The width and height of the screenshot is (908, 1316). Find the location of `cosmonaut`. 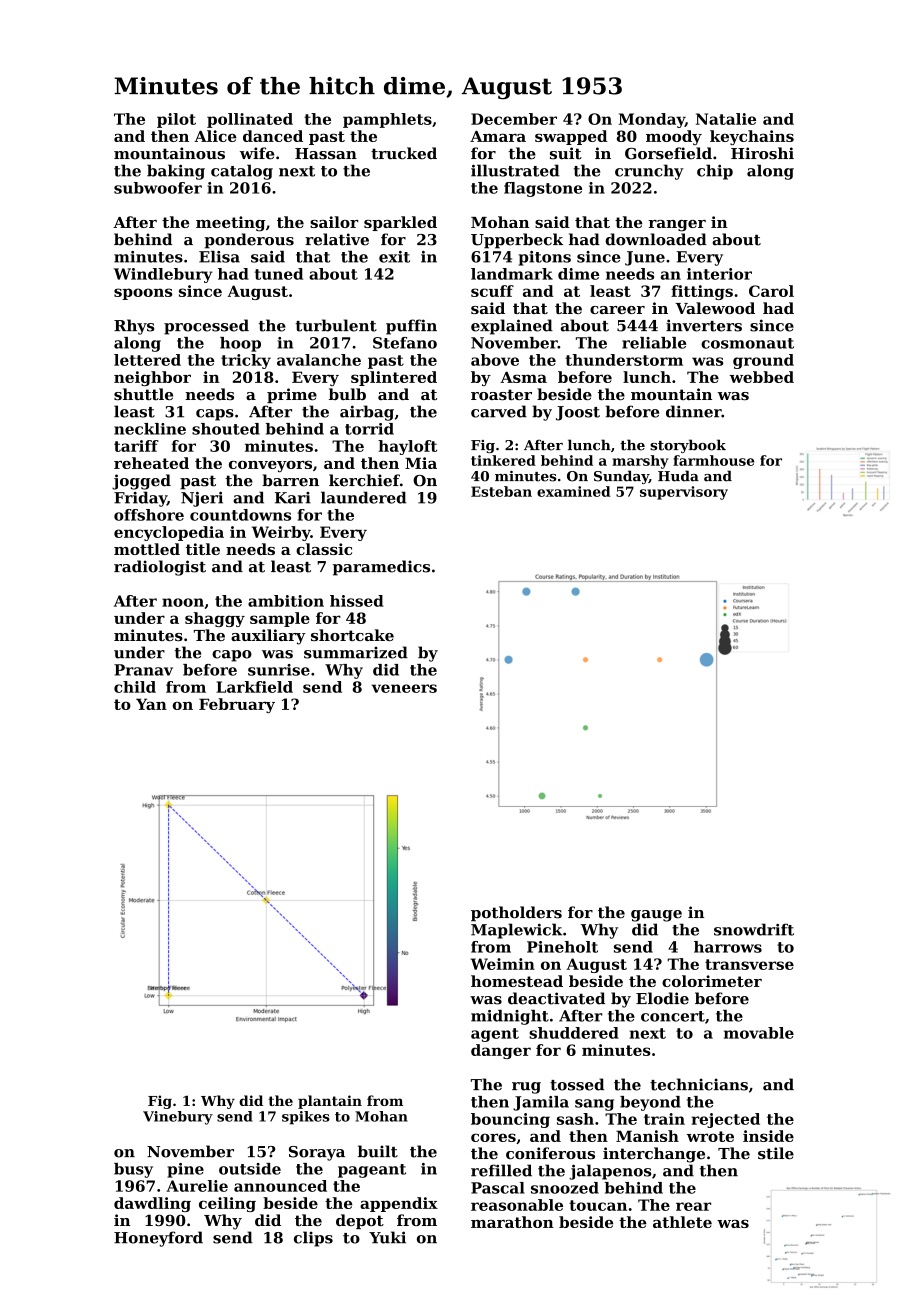

cosmonaut is located at coordinates (747, 343).
